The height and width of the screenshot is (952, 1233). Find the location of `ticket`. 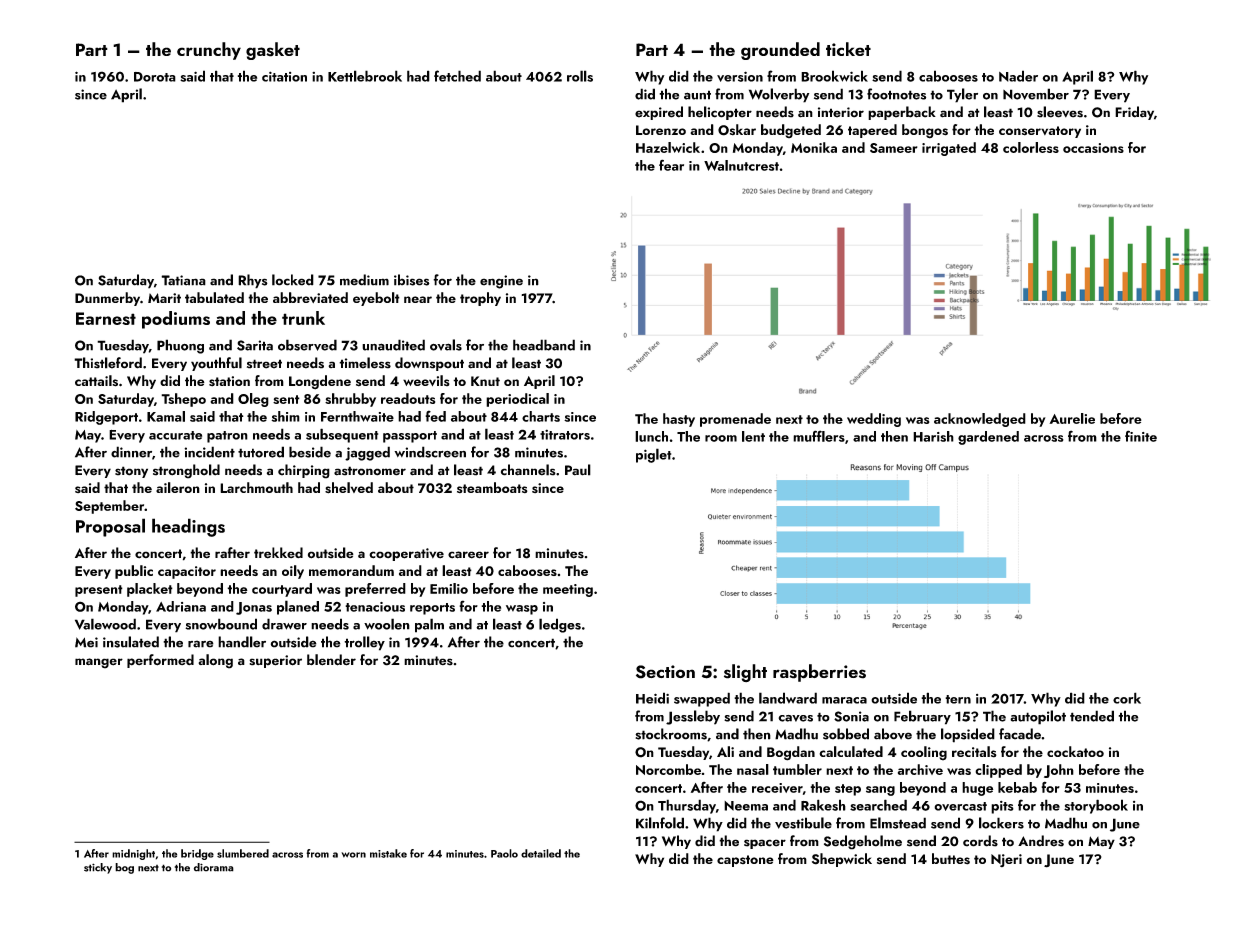

ticket is located at coordinates (848, 49).
